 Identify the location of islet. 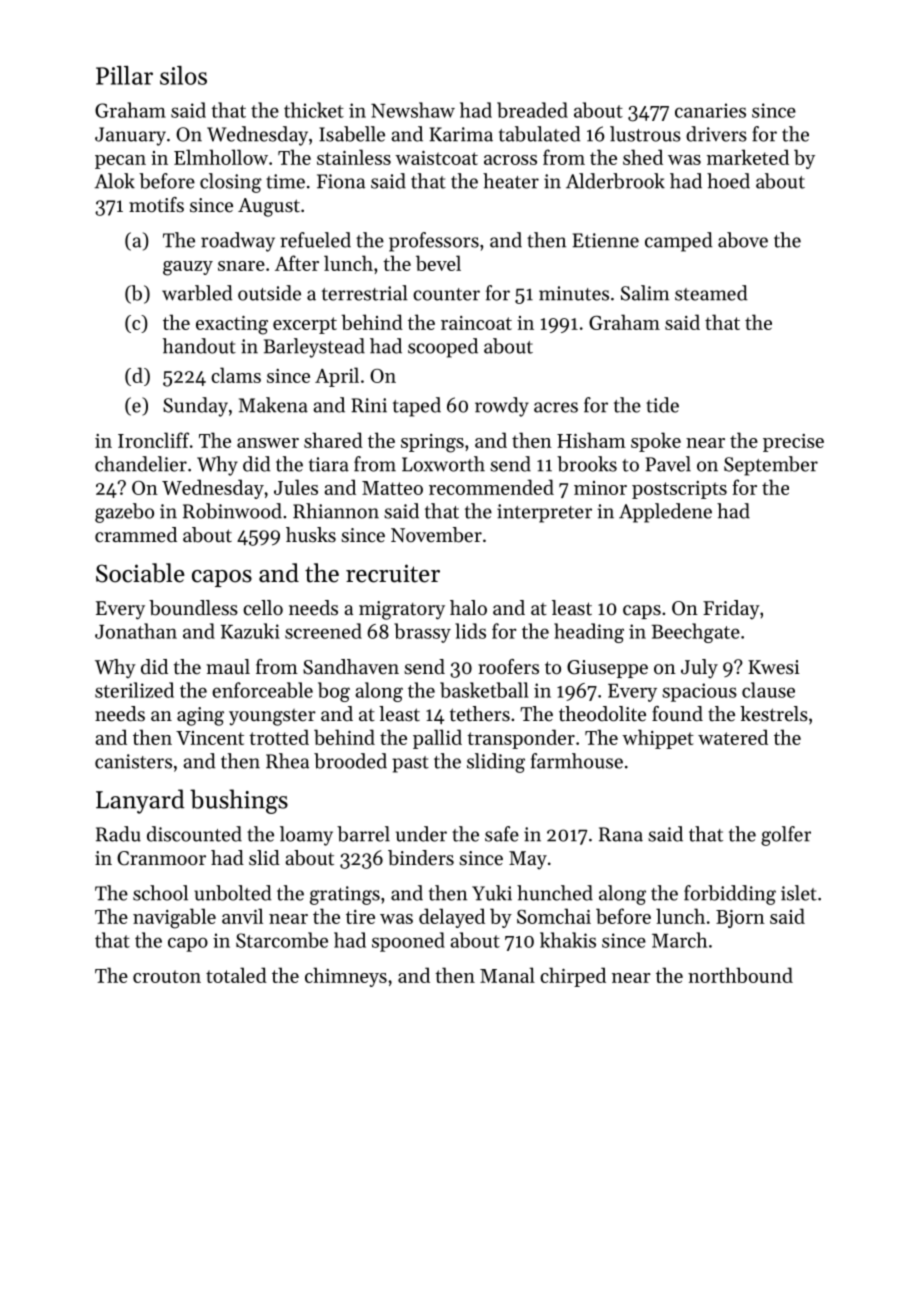
(799, 893).
